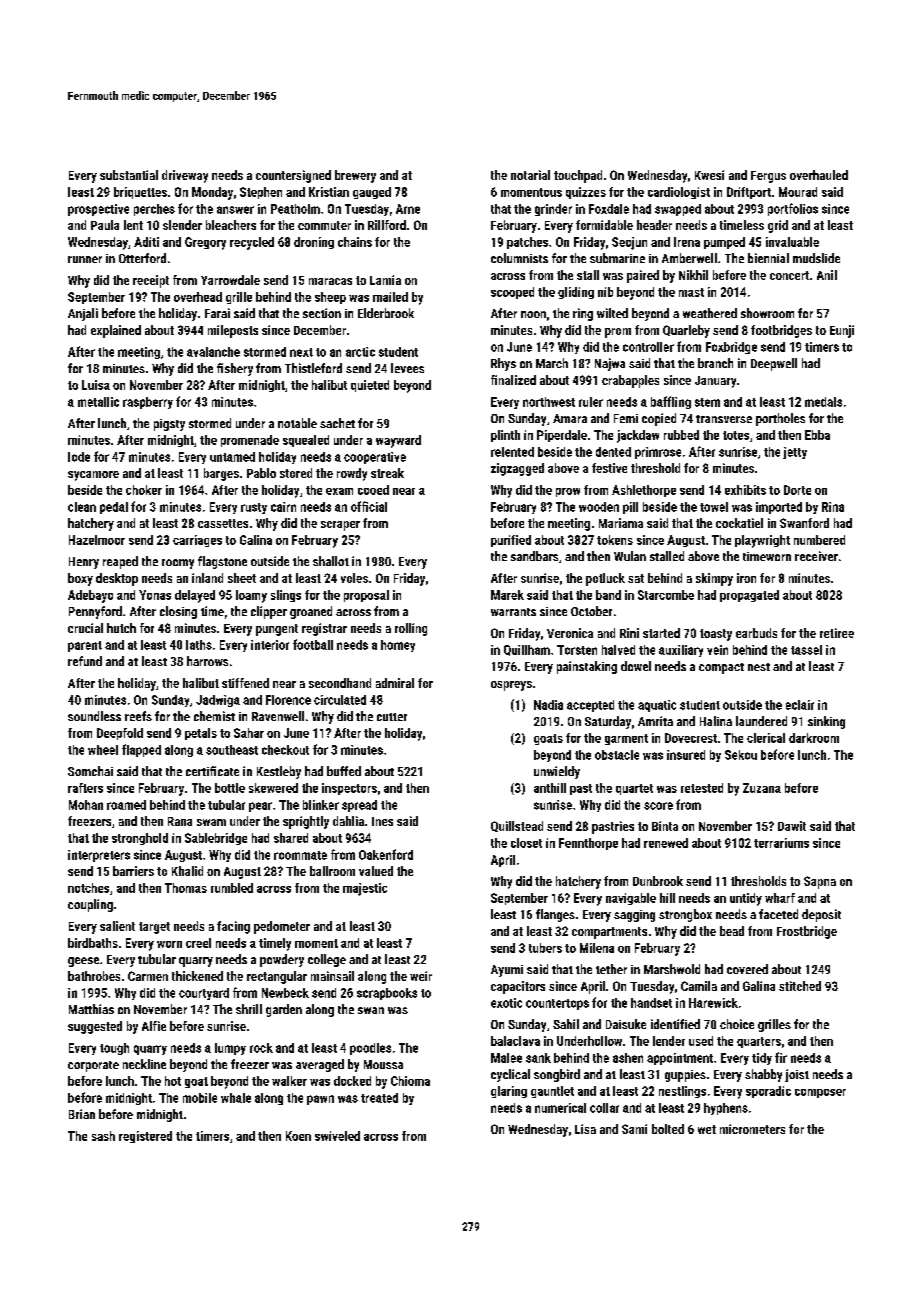 The image size is (924, 1311). What do you see at coordinates (756, 633) in the page?
I see `earbuds` at bounding box center [756, 633].
